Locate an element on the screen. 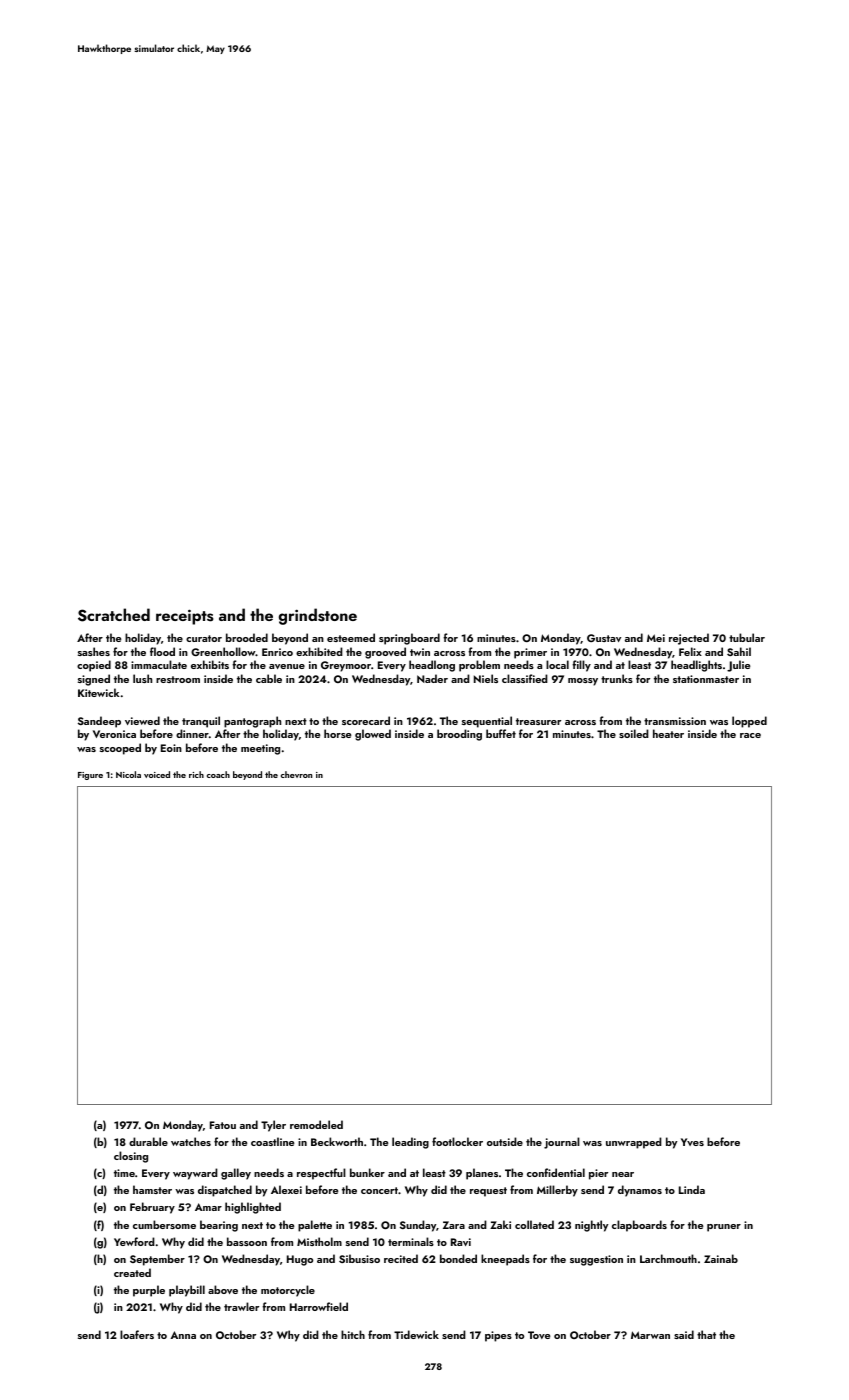 This screenshot has height=1400, width=849. pantograph is located at coordinates (252, 722).
